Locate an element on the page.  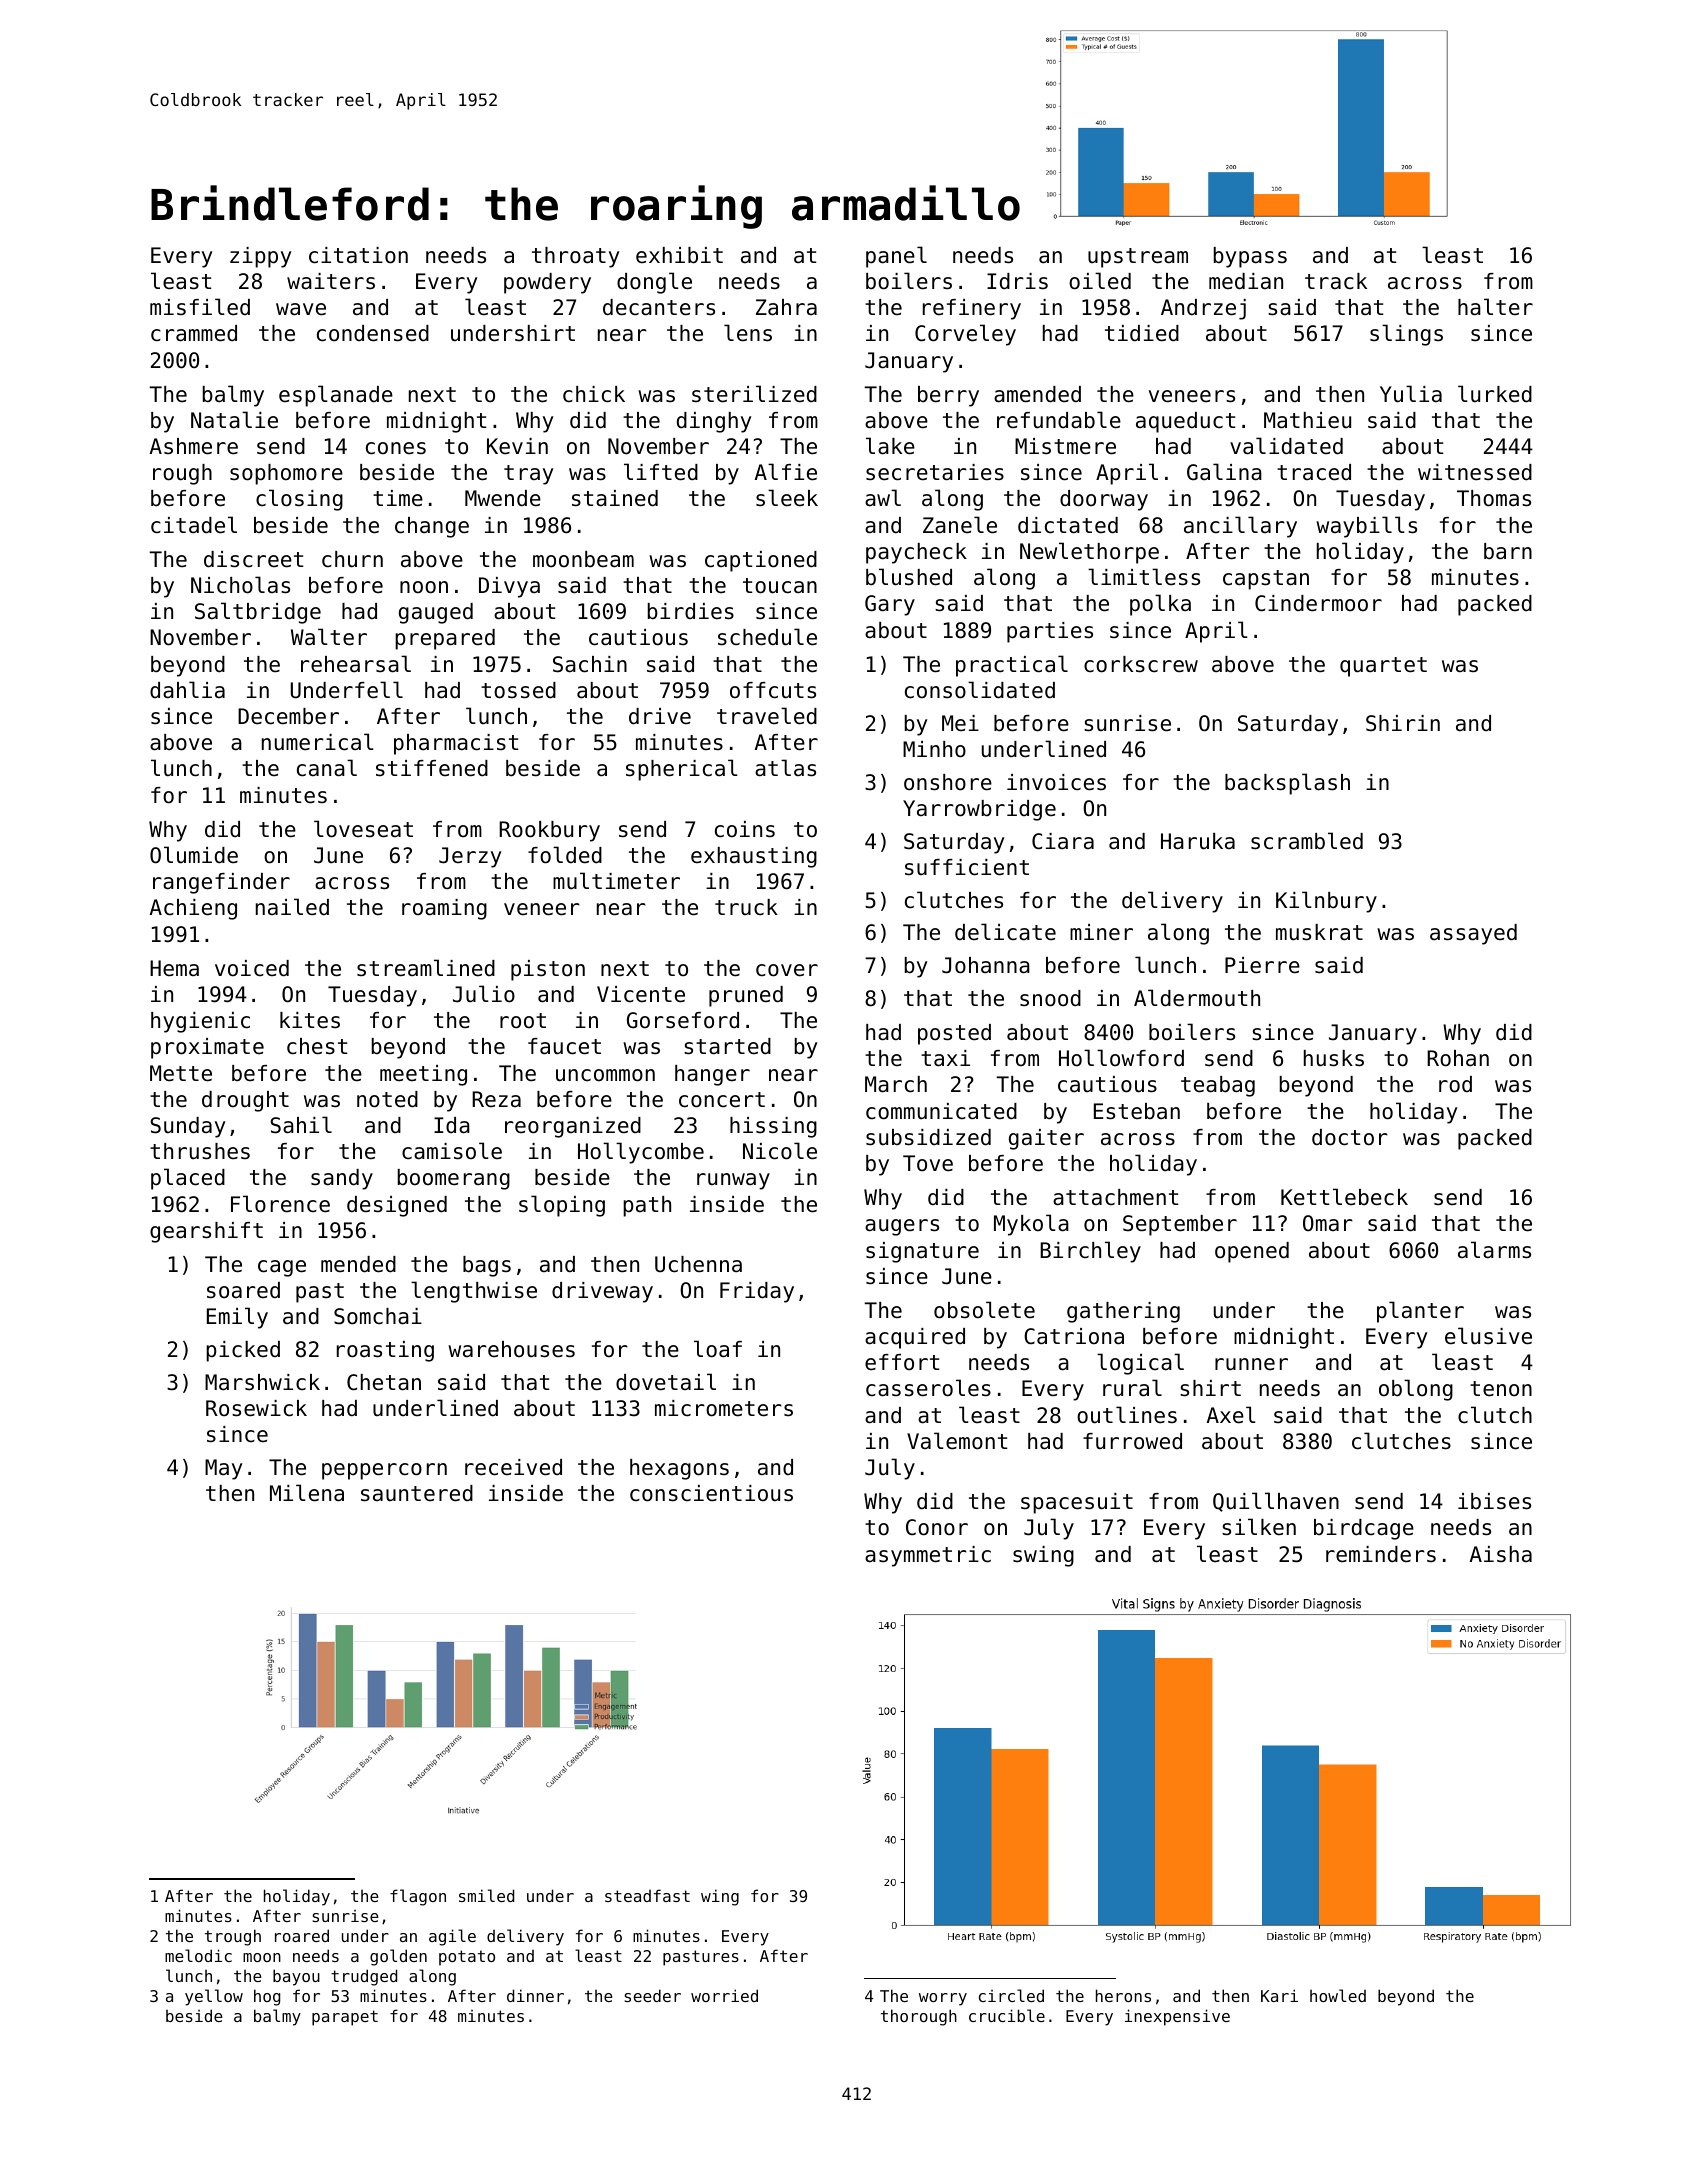
seeder is located at coordinates (653, 1995).
